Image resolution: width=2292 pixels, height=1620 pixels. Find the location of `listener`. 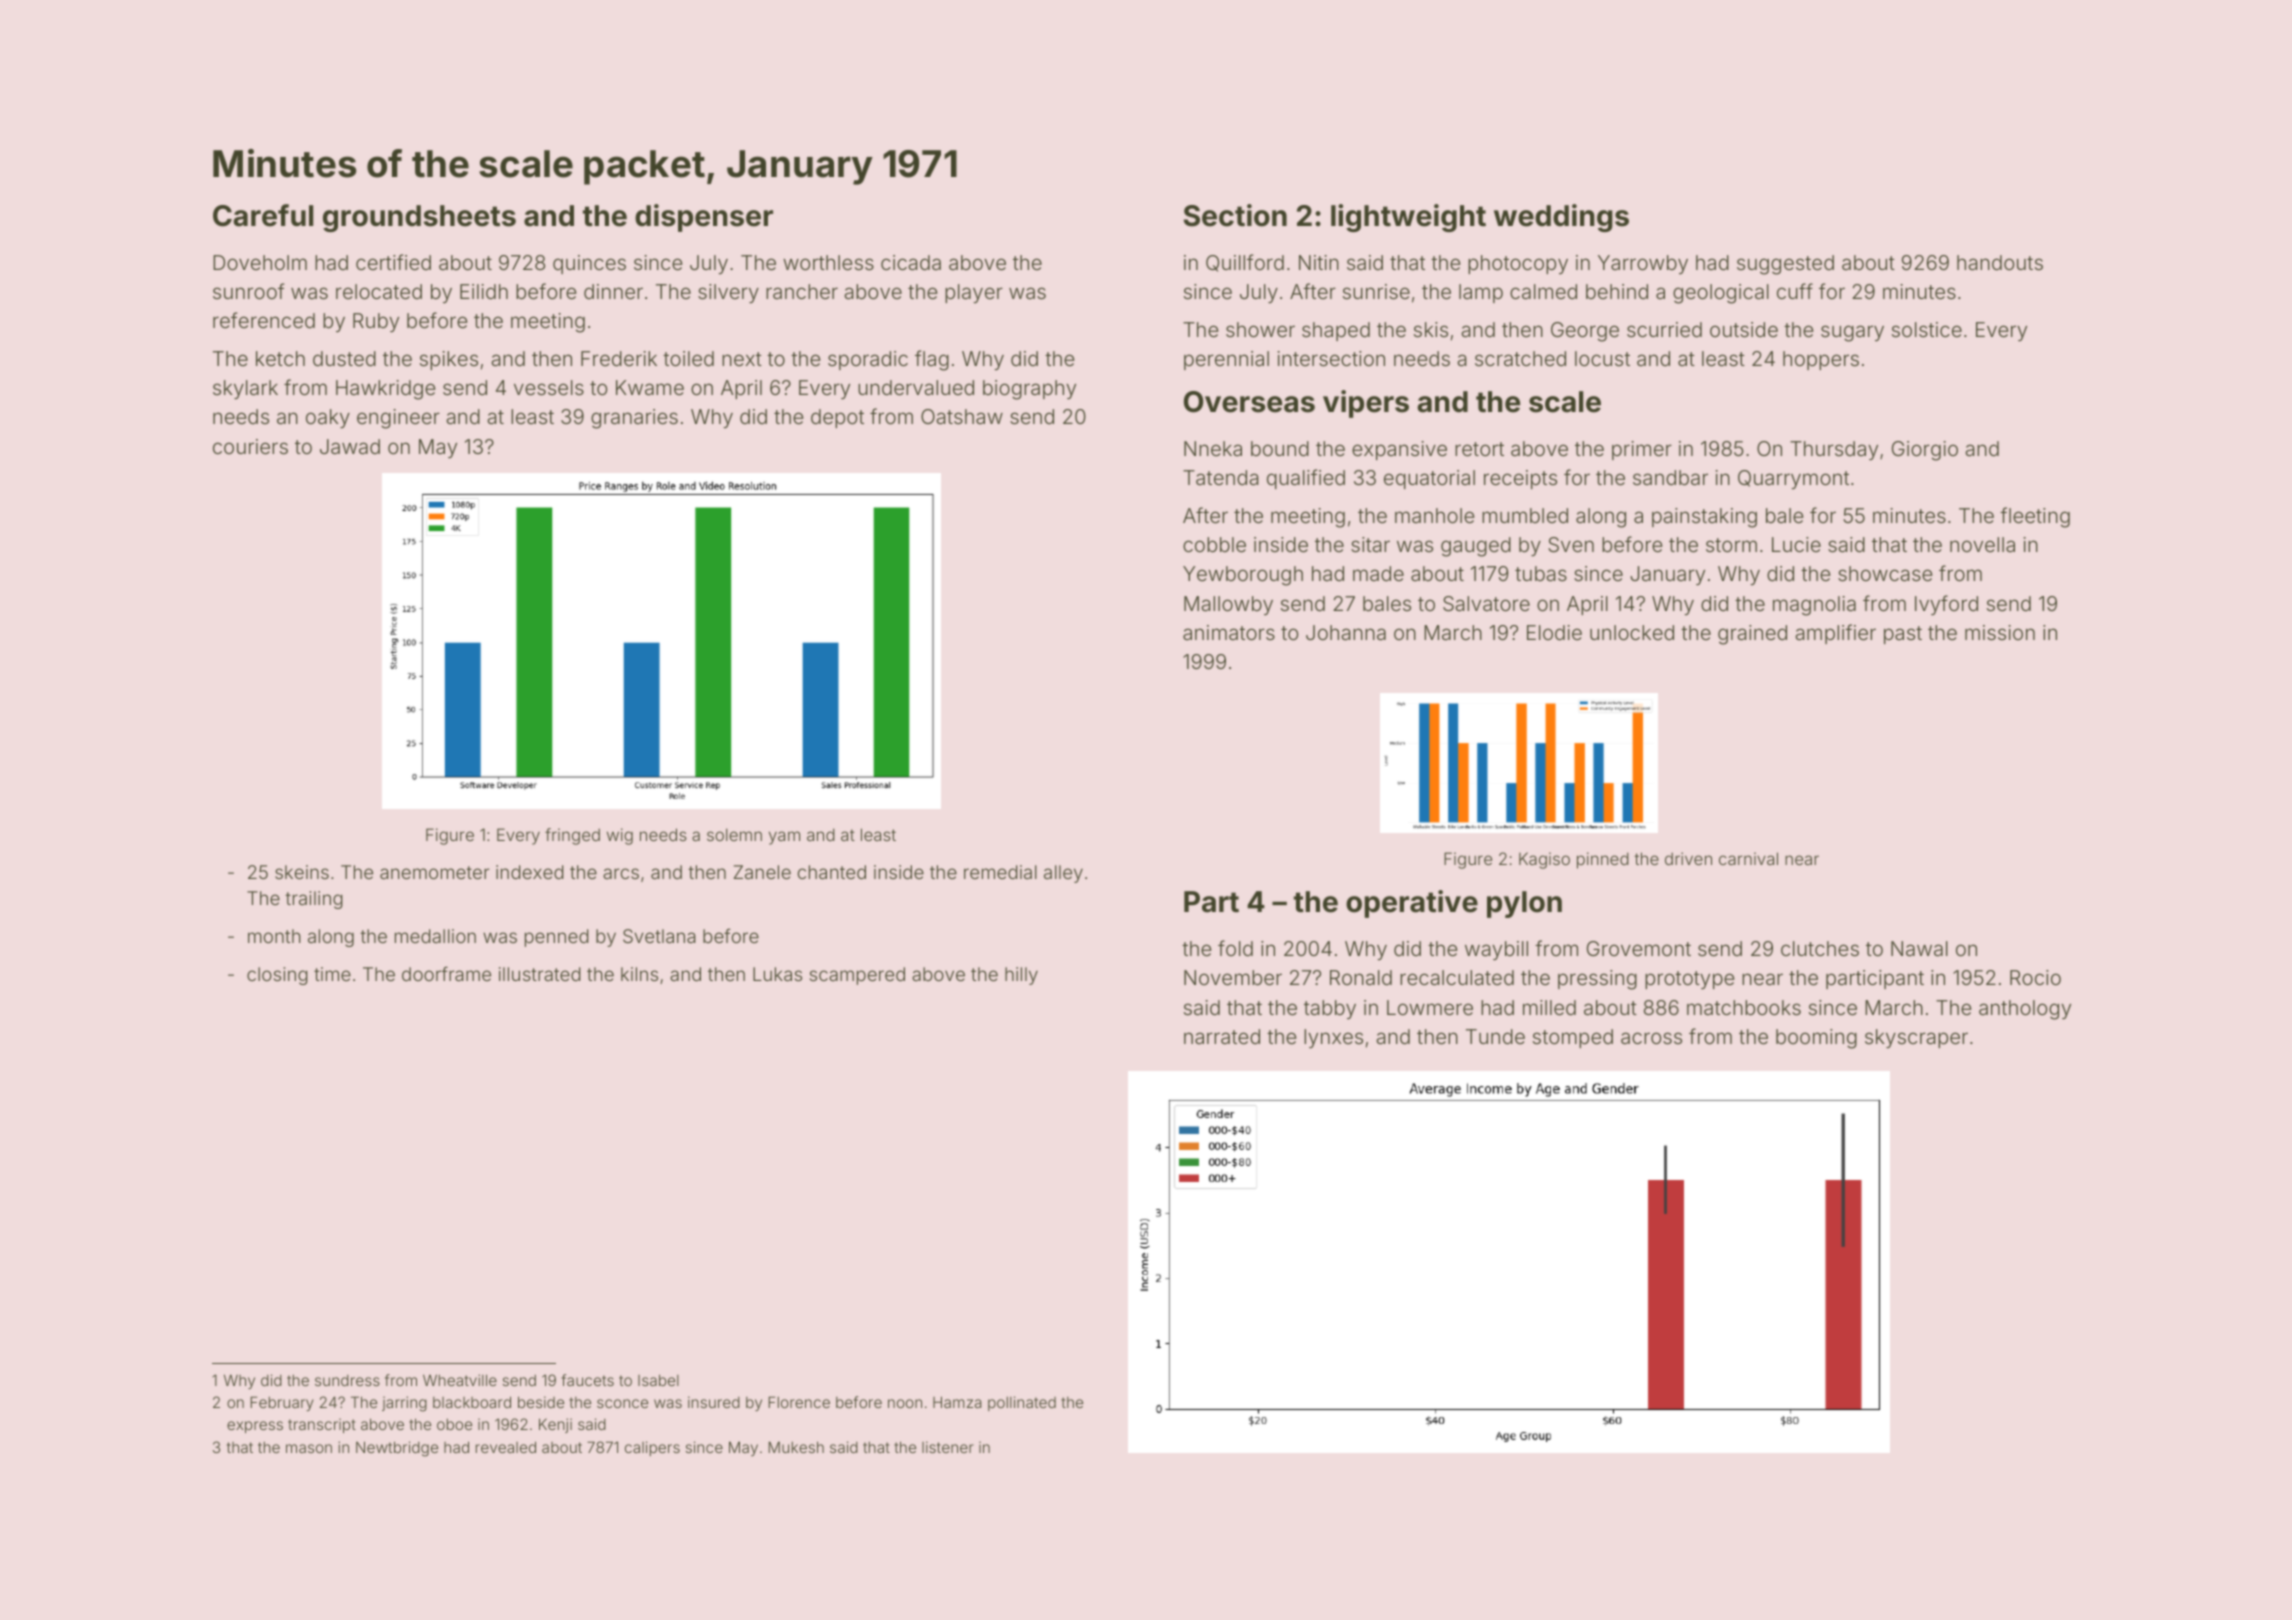

listener is located at coordinates (948, 1447).
